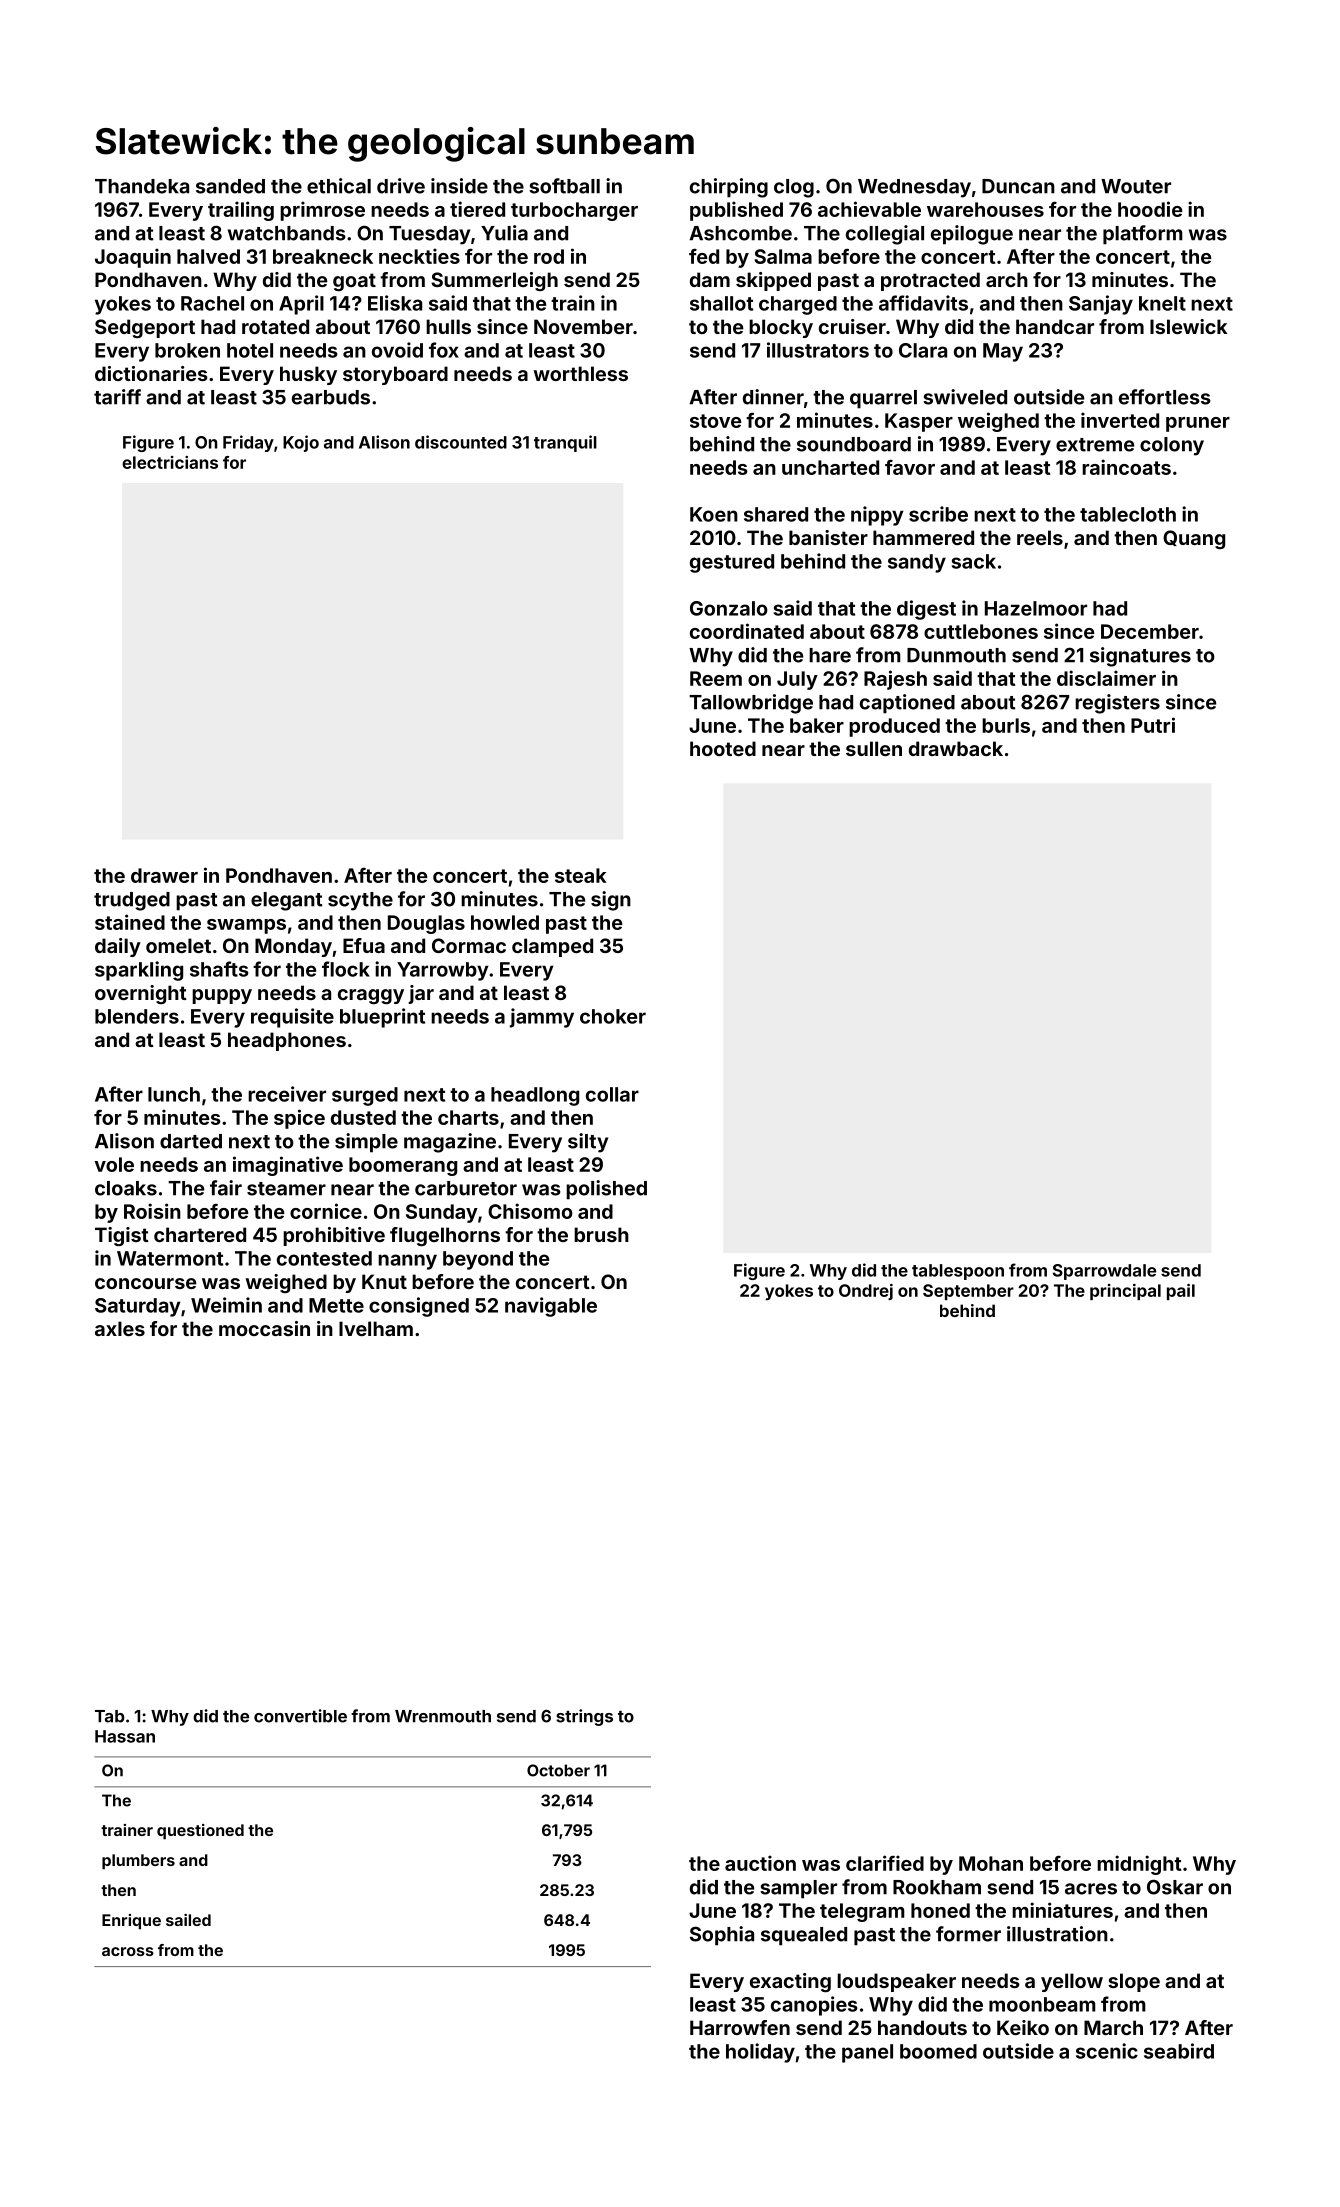 This image has width=1340, height=2207. Describe the element at coordinates (300, 1716) in the image. I see `convertible` at that location.
